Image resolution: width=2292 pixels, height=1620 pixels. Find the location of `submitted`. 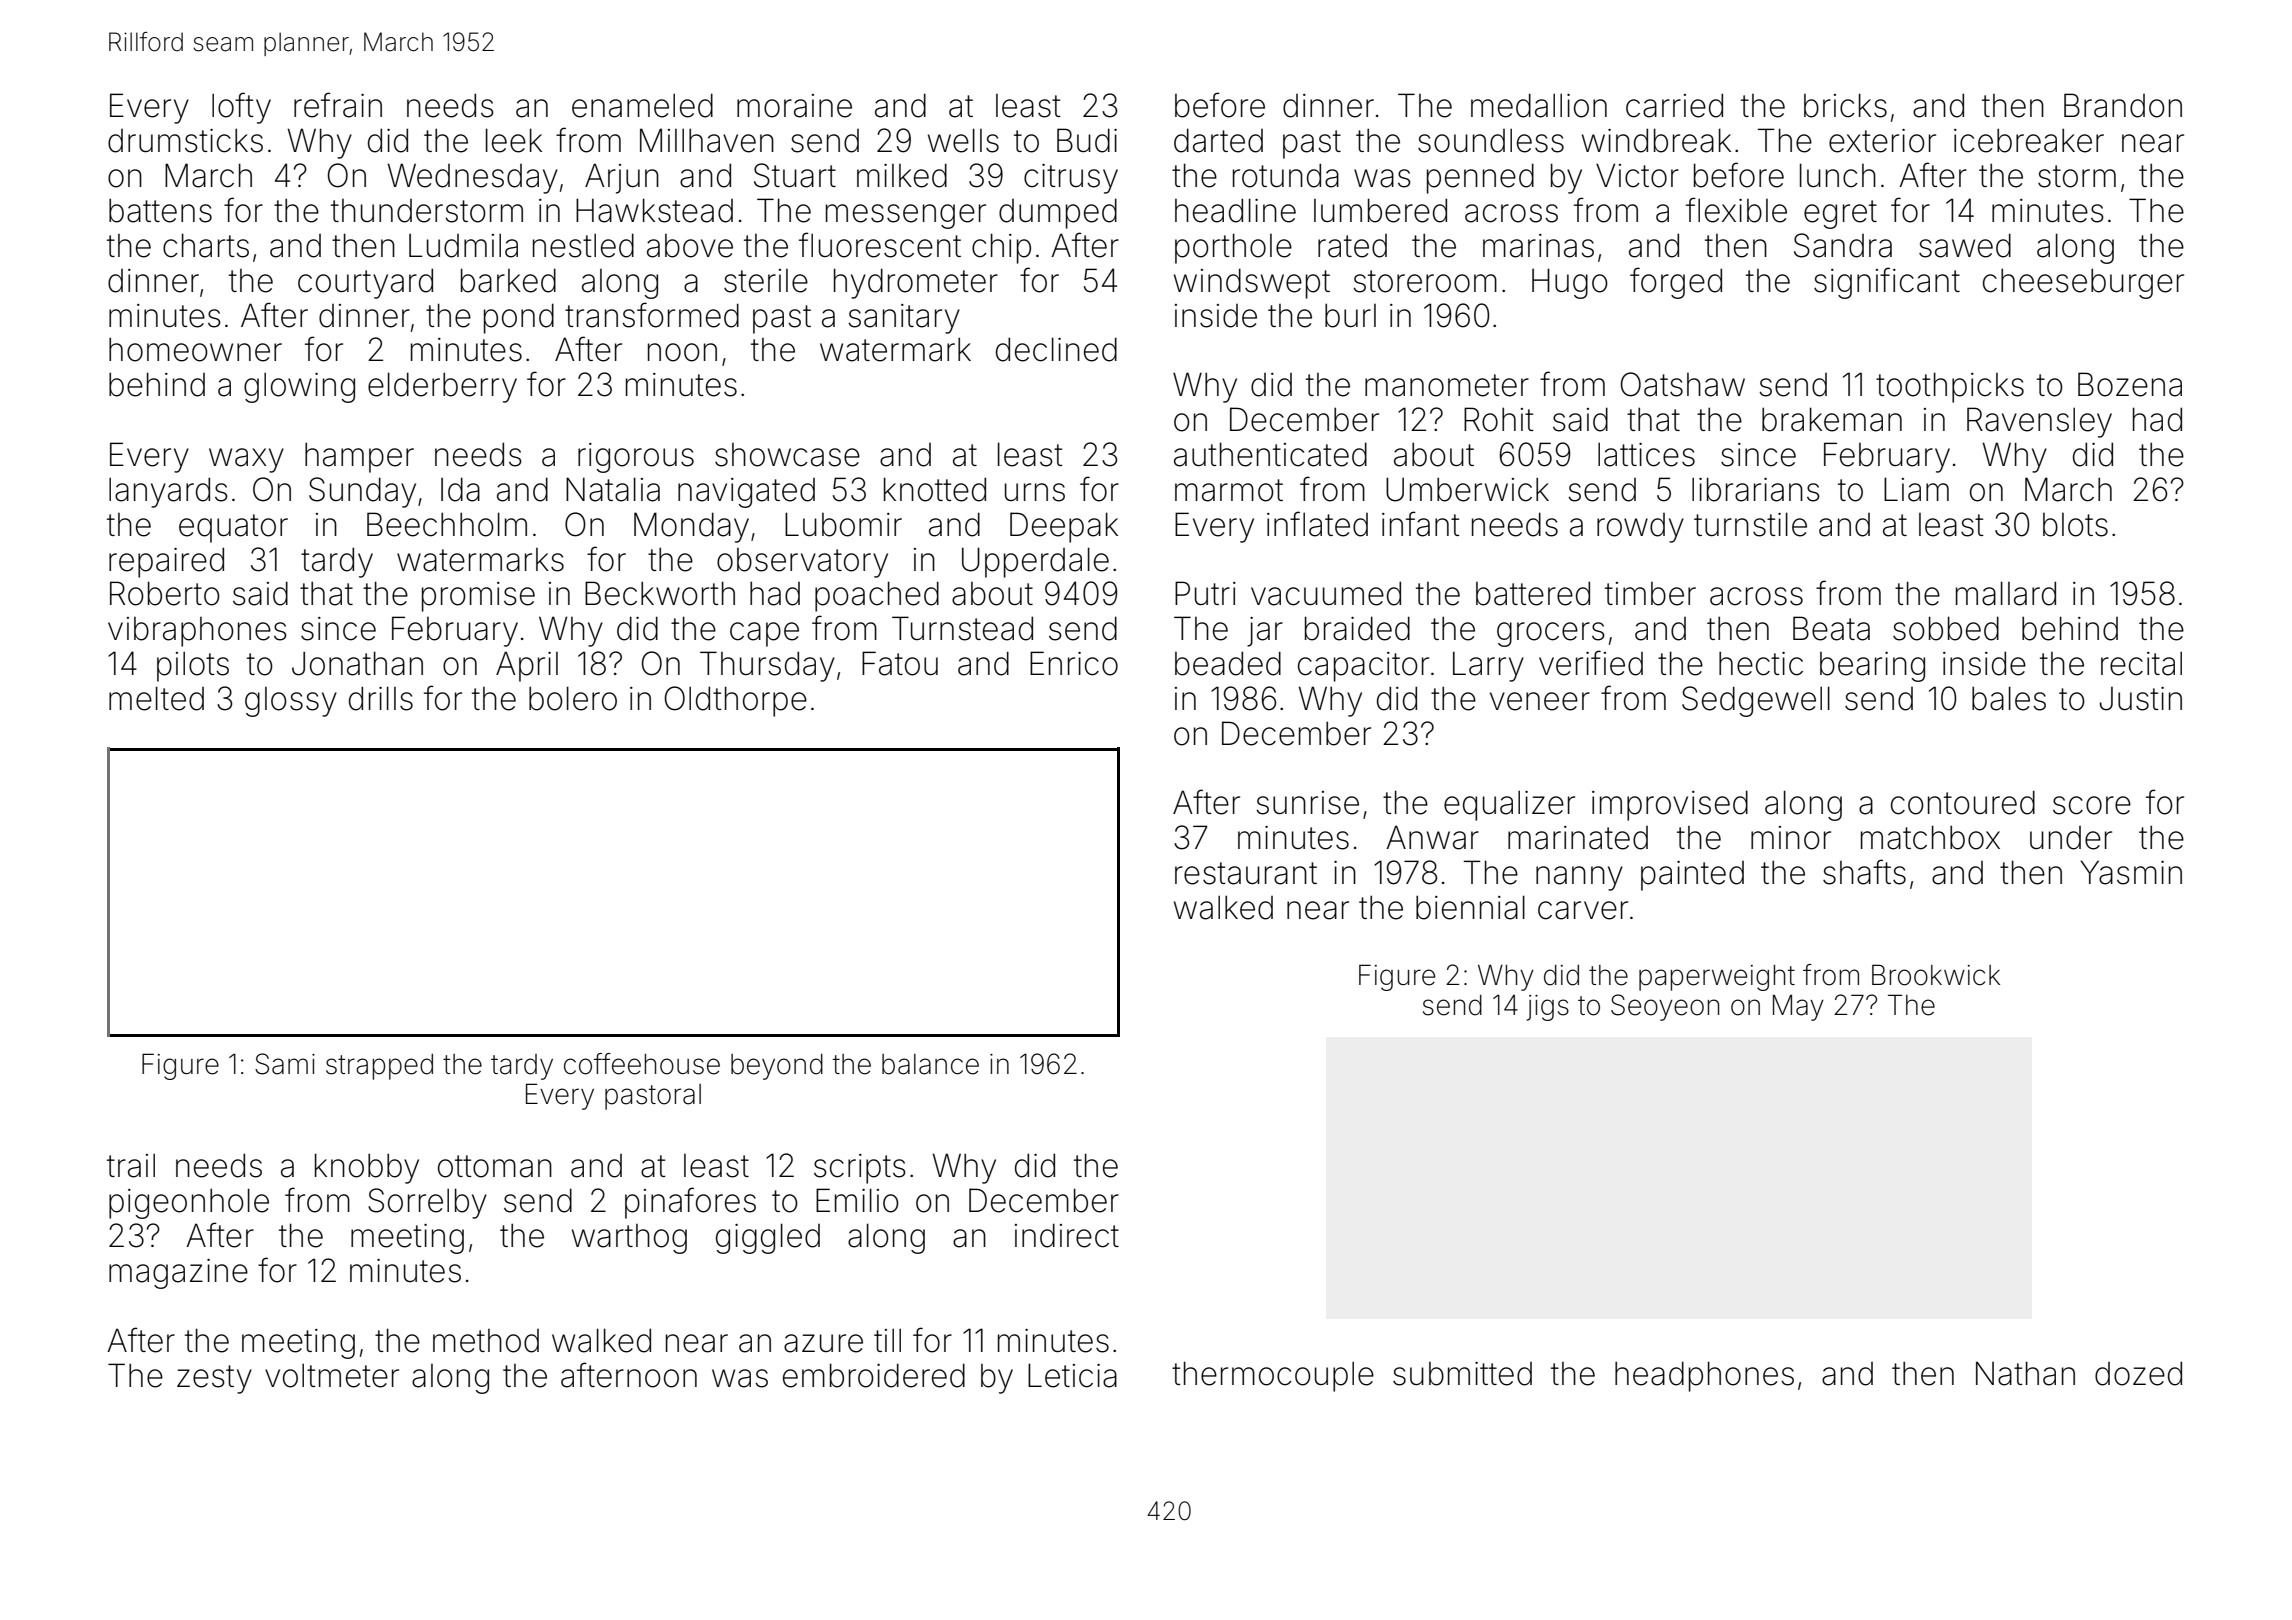

submitted is located at coordinates (1462, 1374).
